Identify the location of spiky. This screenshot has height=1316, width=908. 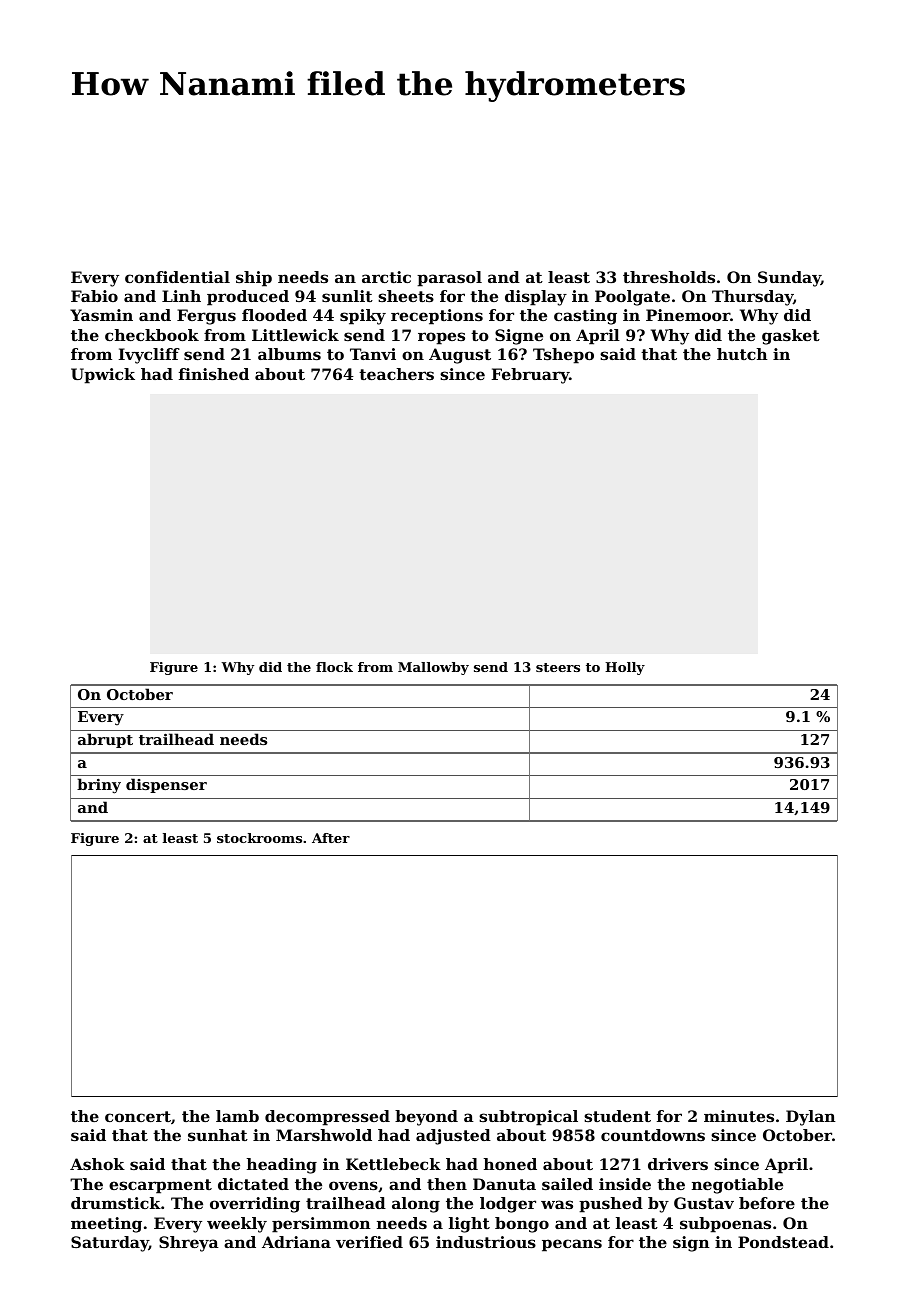
(363, 317).
